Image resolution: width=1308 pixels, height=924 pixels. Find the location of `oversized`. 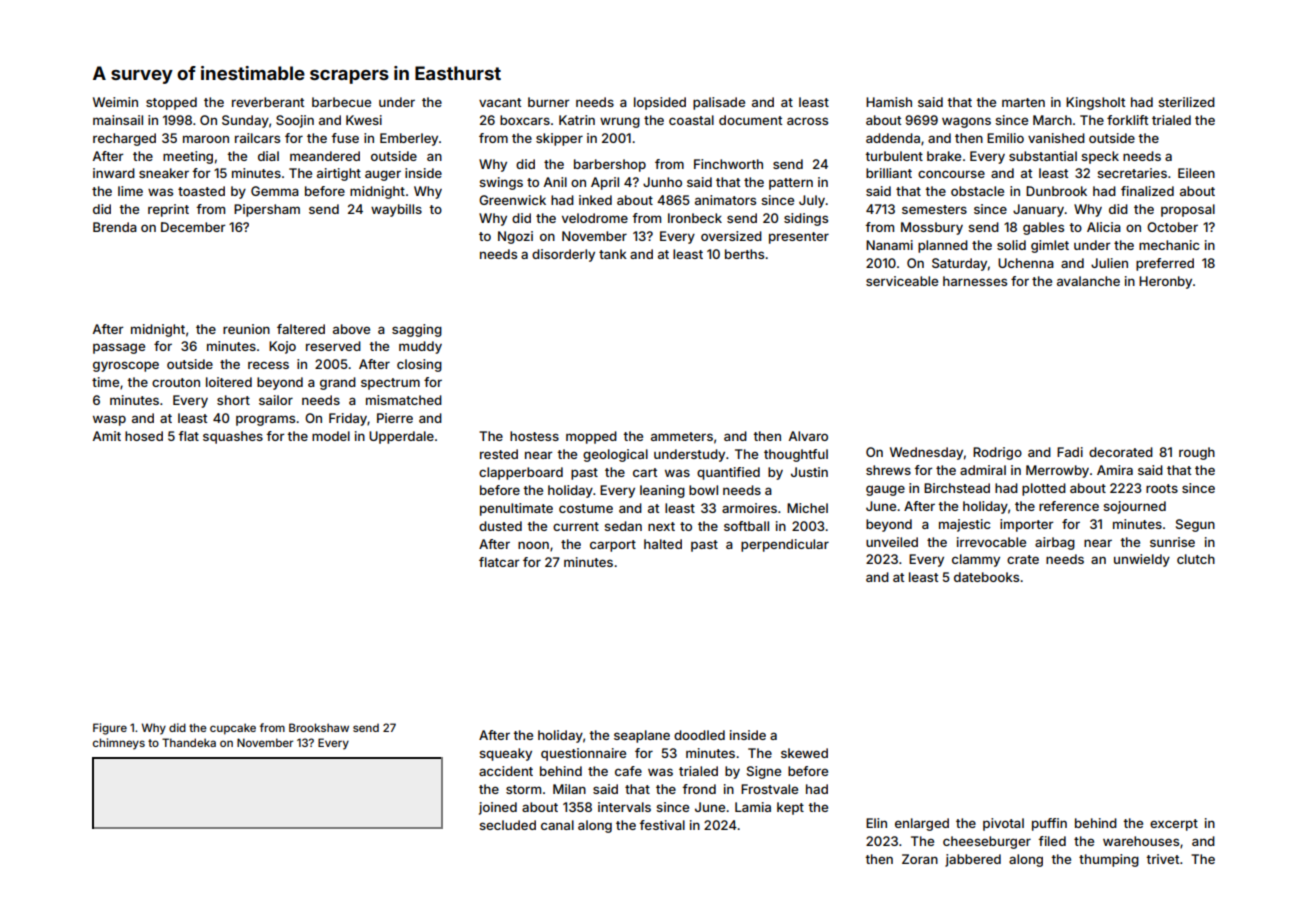

oversized is located at coordinates (731, 236).
